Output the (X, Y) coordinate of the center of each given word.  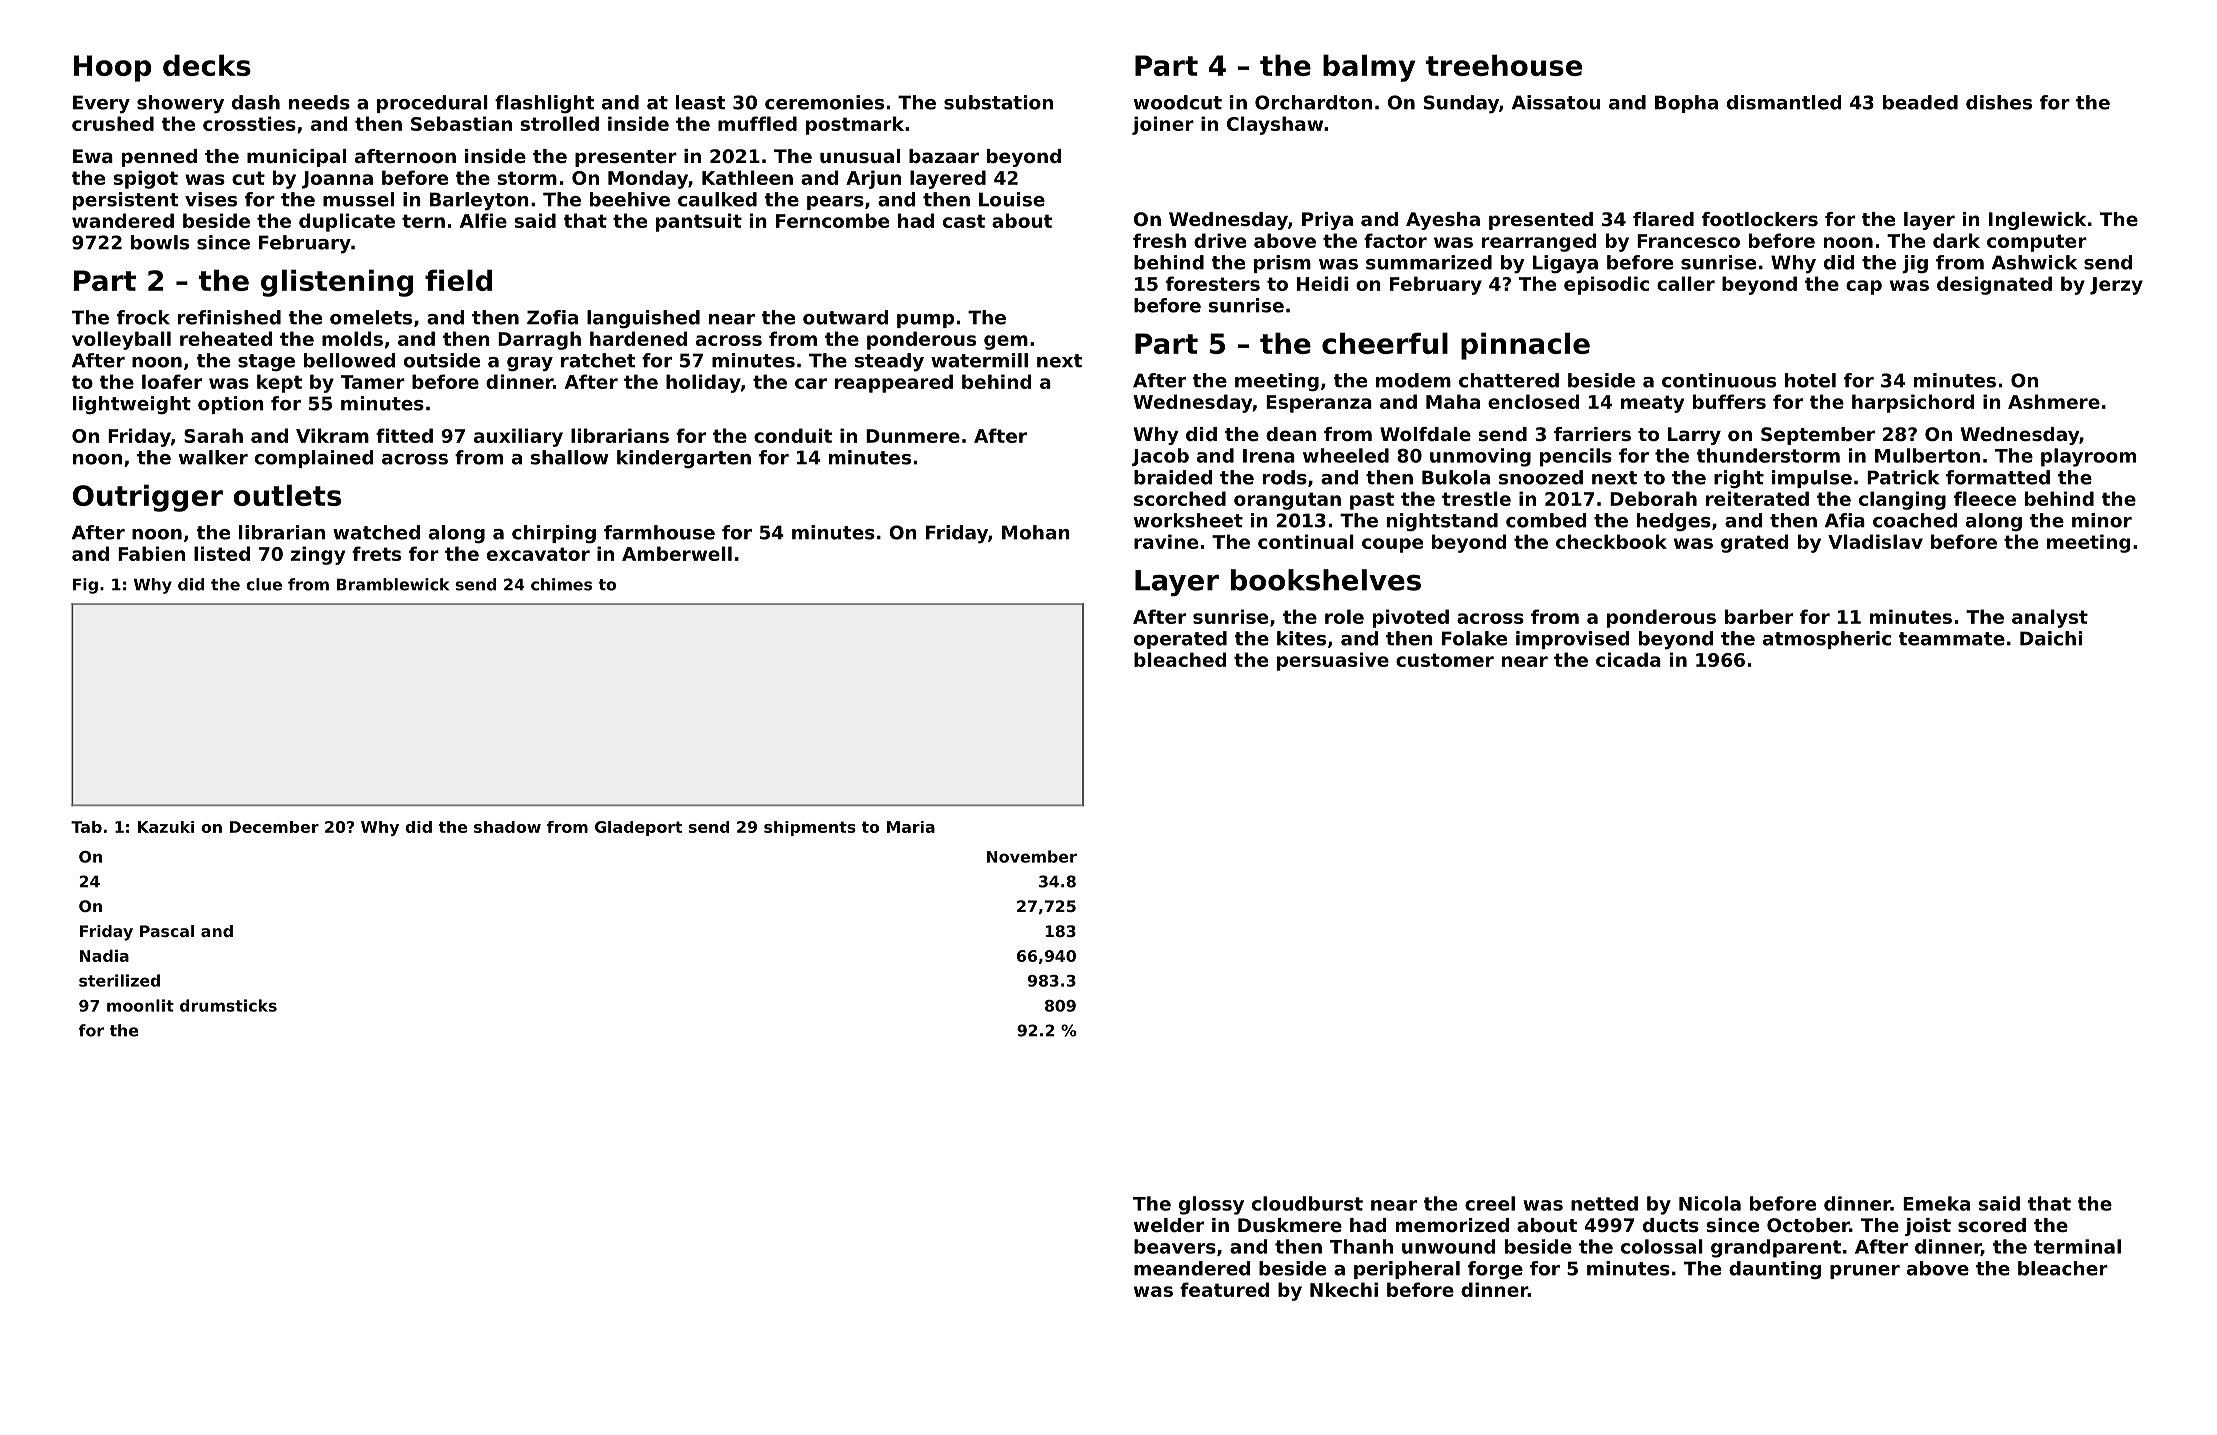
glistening (337, 283)
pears (835, 203)
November (1032, 856)
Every (101, 104)
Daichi (2051, 638)
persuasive (1333, 661)
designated (1994, 285)
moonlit (140, 1005)
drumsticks (228, 1005)
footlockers (1760, 219)
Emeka (1936, 1203)
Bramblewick (393, 584)
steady (889, 362)
